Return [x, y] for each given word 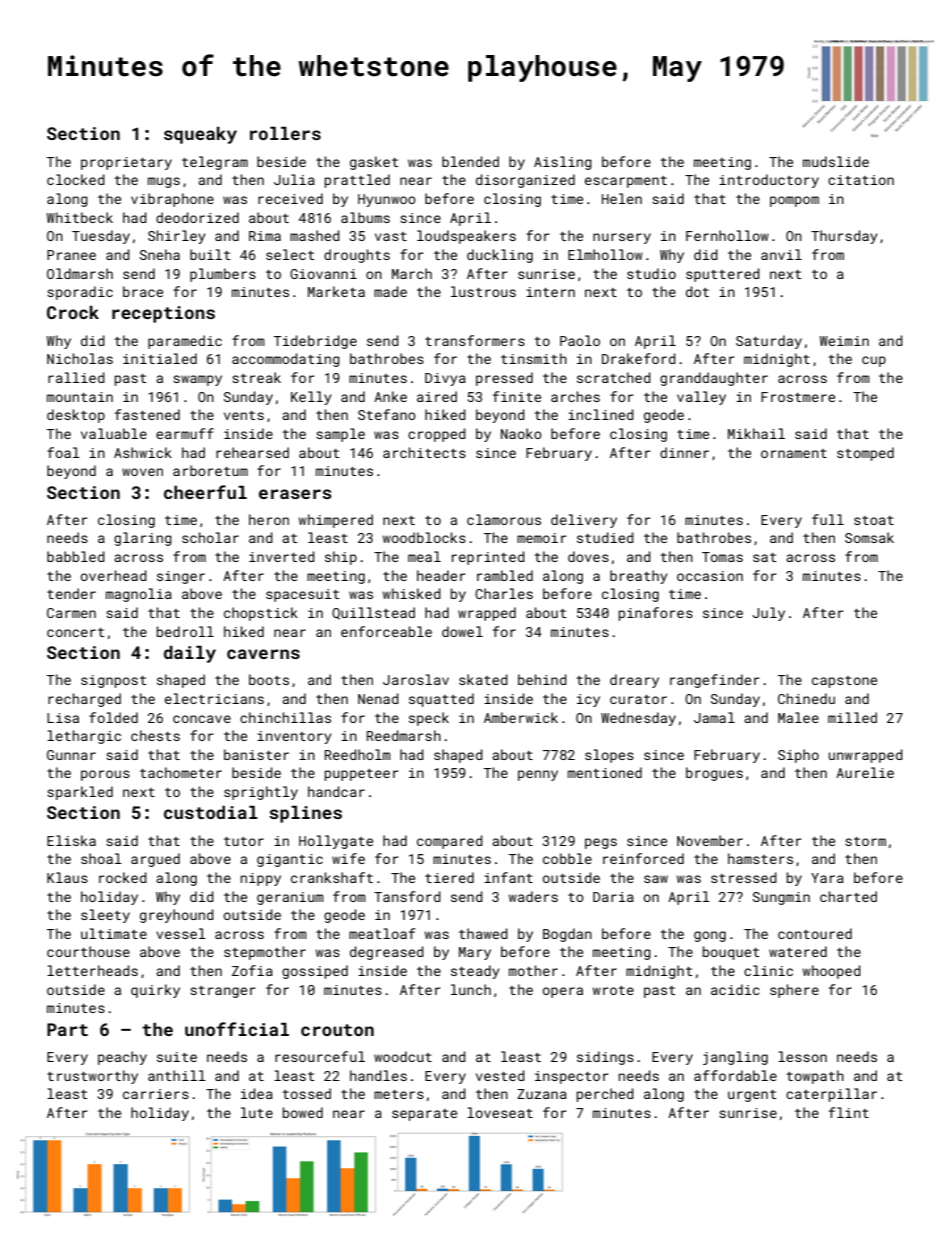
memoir [542, 538]
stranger [223, 992]
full [828, 519]
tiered [449, 877]
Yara [827, 878]
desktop [76, 416]
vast [391, 236]
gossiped [315, 972]
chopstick [261, 614]
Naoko [521, 433]
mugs [164, 182]
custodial [211, 812]
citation [861, 180]
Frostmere [798, 397]
